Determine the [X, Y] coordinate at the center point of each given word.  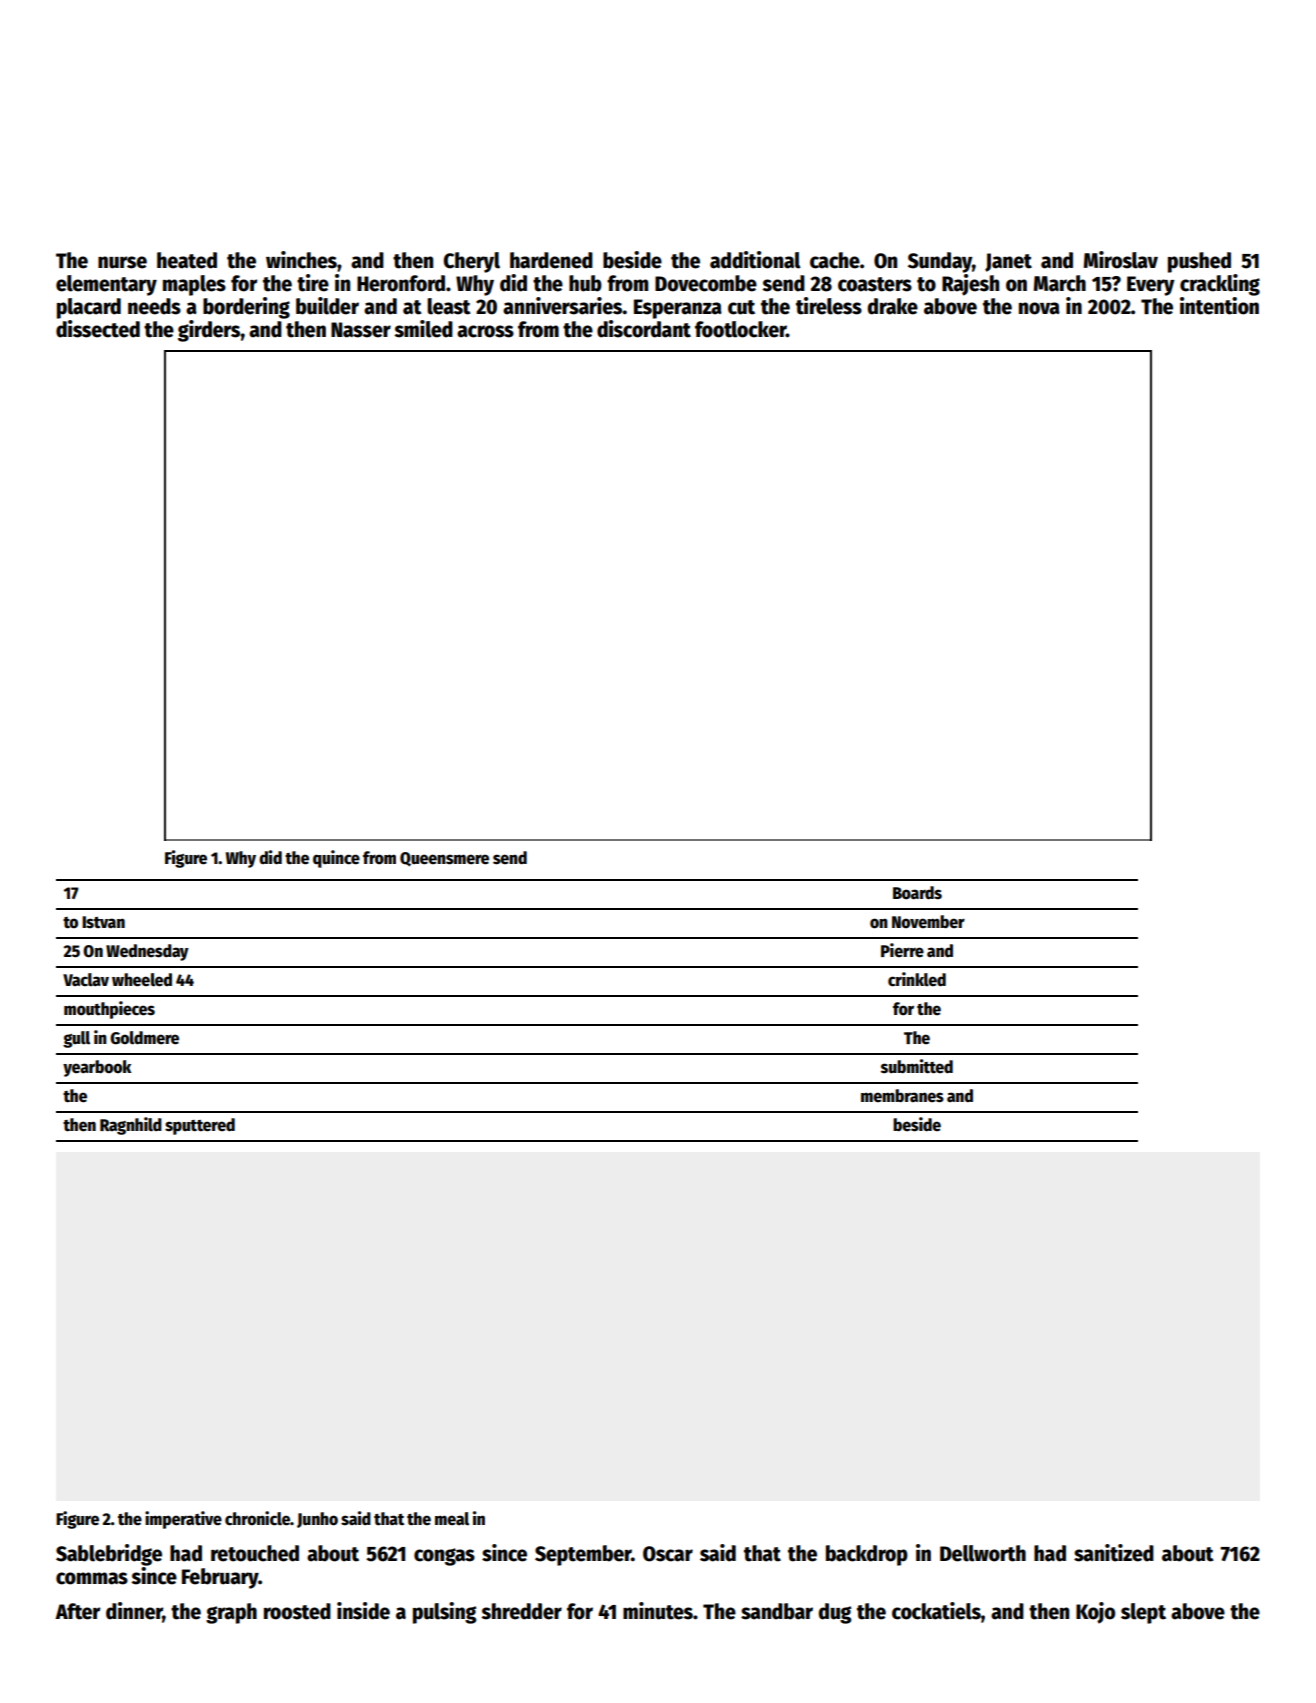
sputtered [200, 1126]
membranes [902, 1096]
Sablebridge [109, 1555]
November [928, 922]
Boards [917, 893]
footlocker [740, 329]
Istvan [103, 922]
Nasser [361, 330]
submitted [917, 1066]
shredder [521, 1611]
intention [1219, 306]
